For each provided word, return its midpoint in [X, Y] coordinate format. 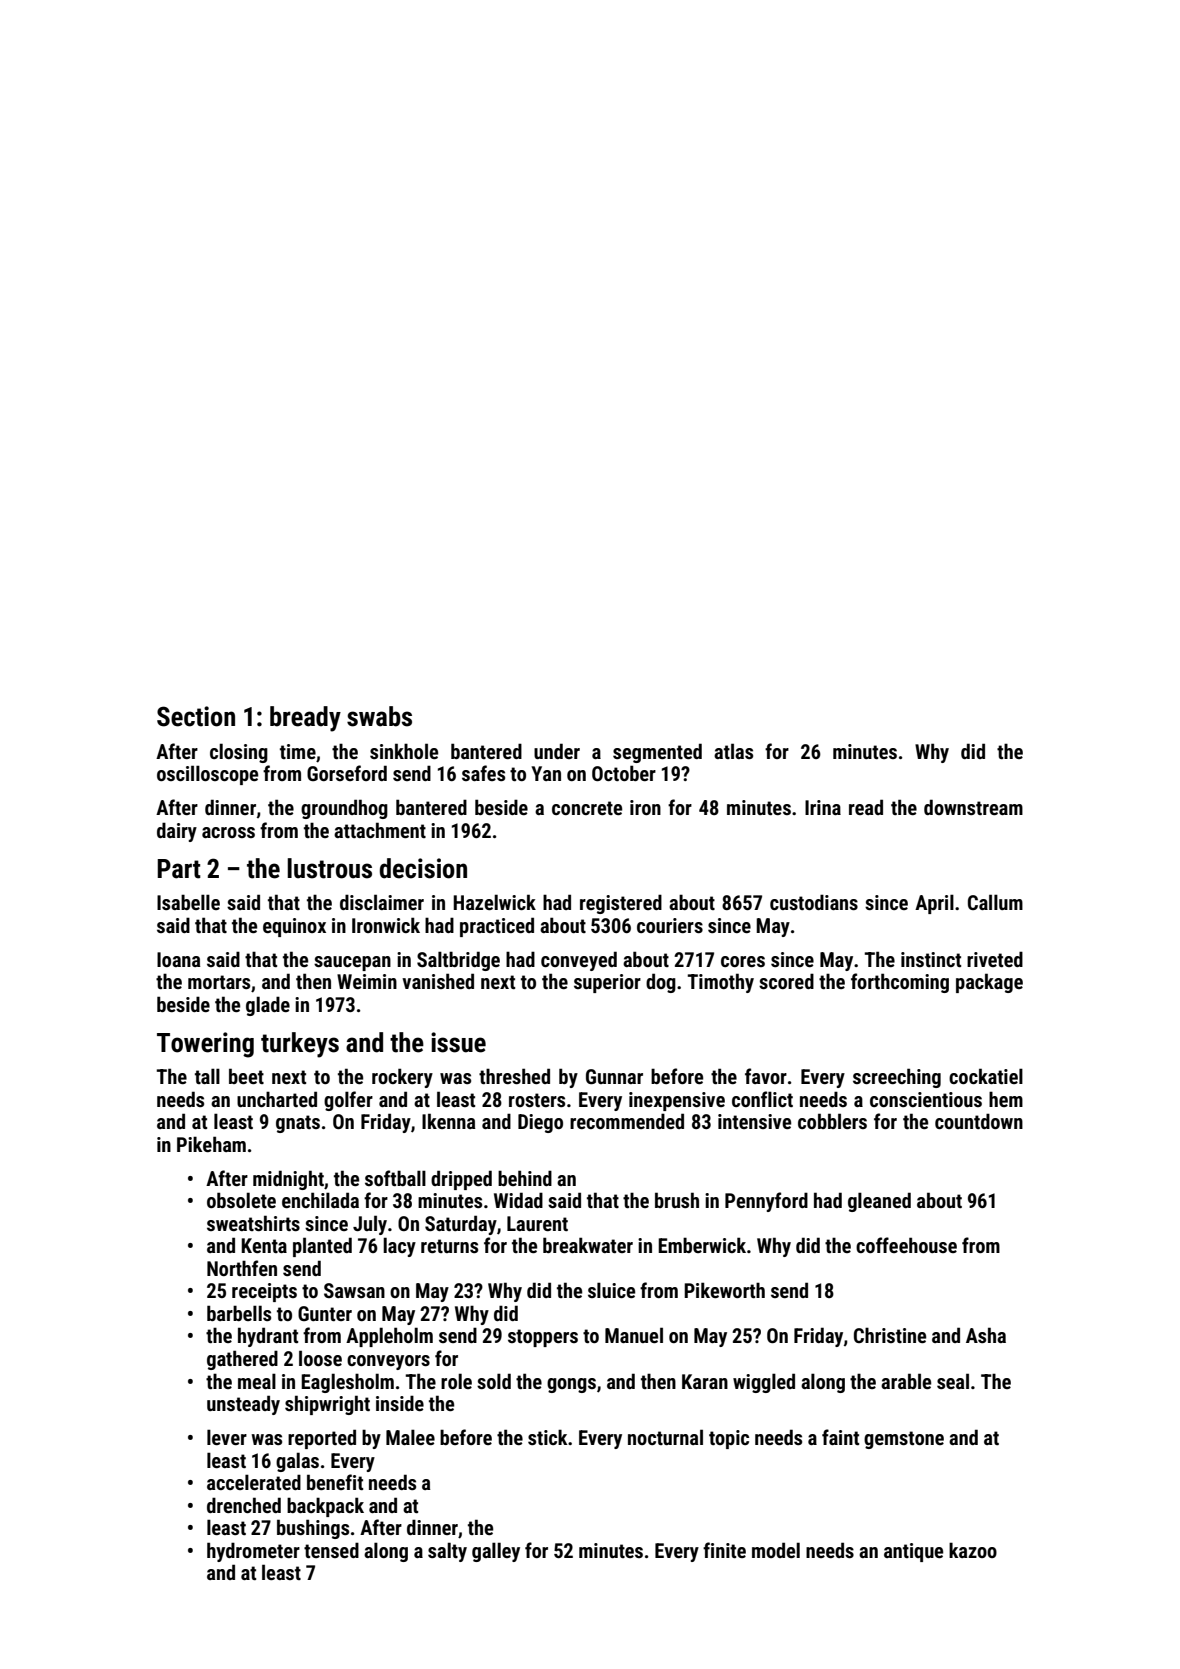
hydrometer [253, 1552]
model [776, 1550]
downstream [973, 807]
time [298, 751]
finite [724, 1550]
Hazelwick [494, 902]
